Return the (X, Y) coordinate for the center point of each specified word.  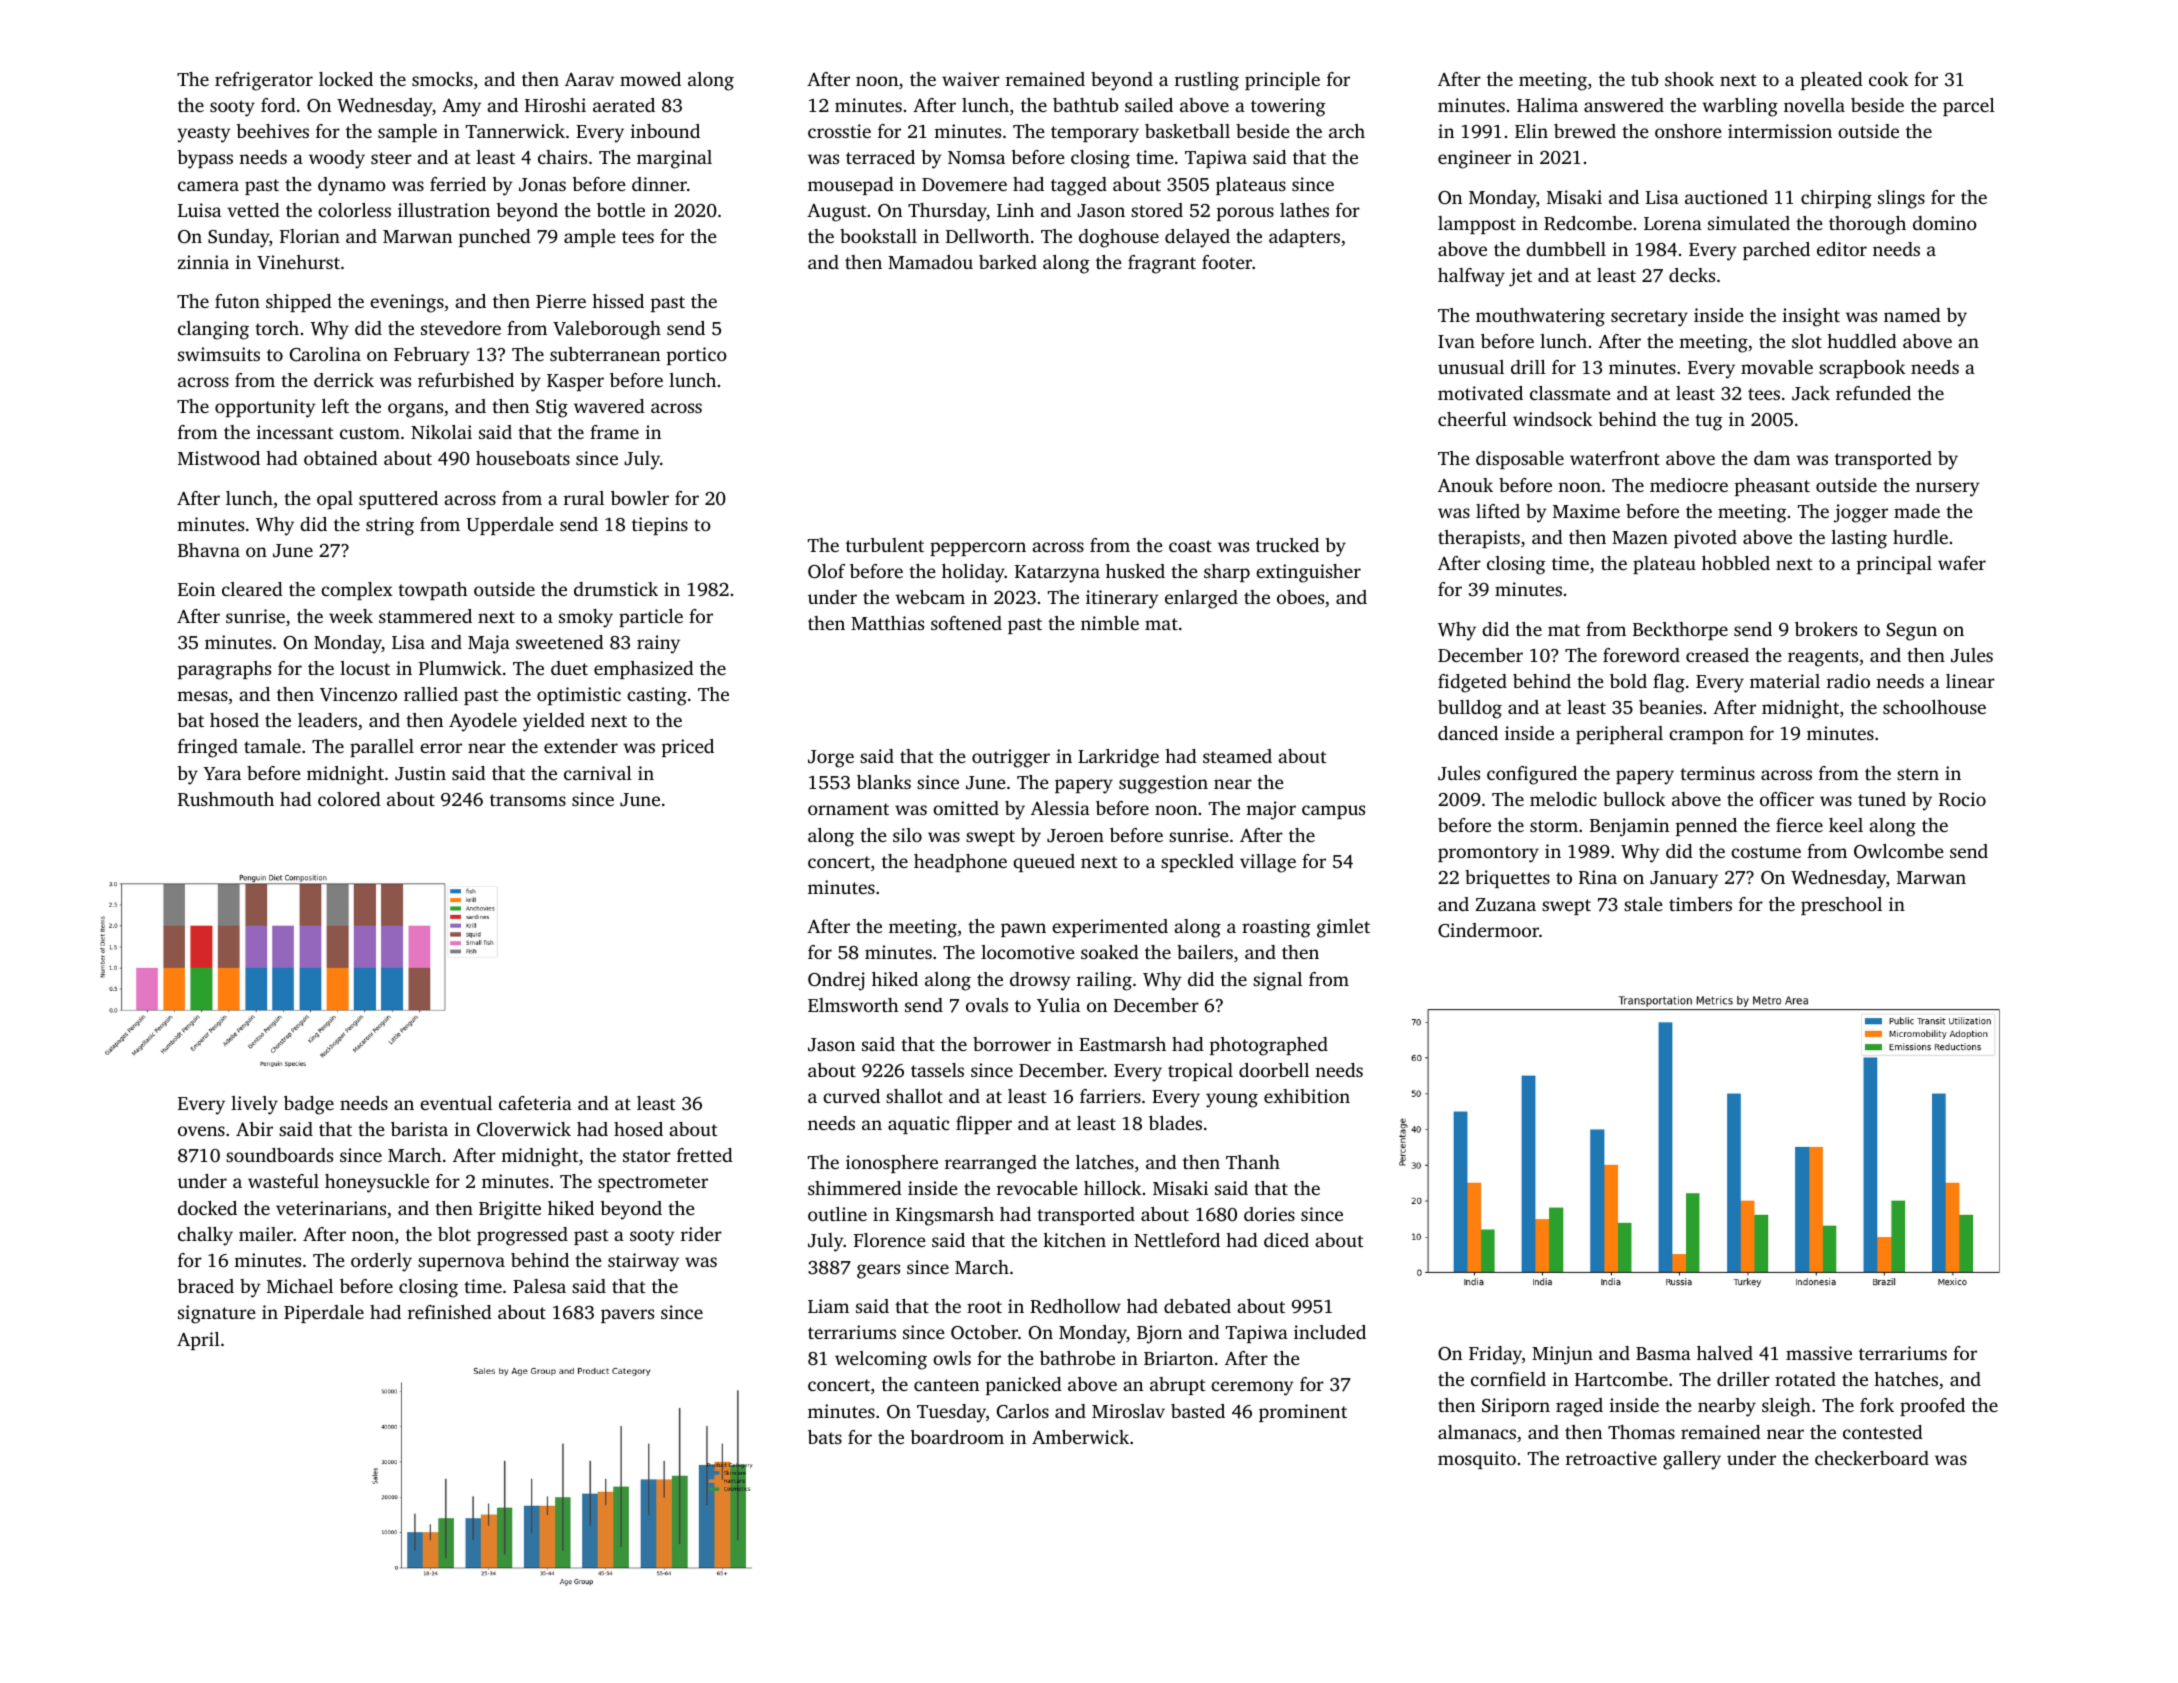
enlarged (1201, 599)
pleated (1832, 81)
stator (647, 1156)
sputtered (398, 500)
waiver (971, 79)
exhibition (1307, 1096)
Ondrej (836, 981)
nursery (1948, 489)
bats (825, 1437)
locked (346, 79)
